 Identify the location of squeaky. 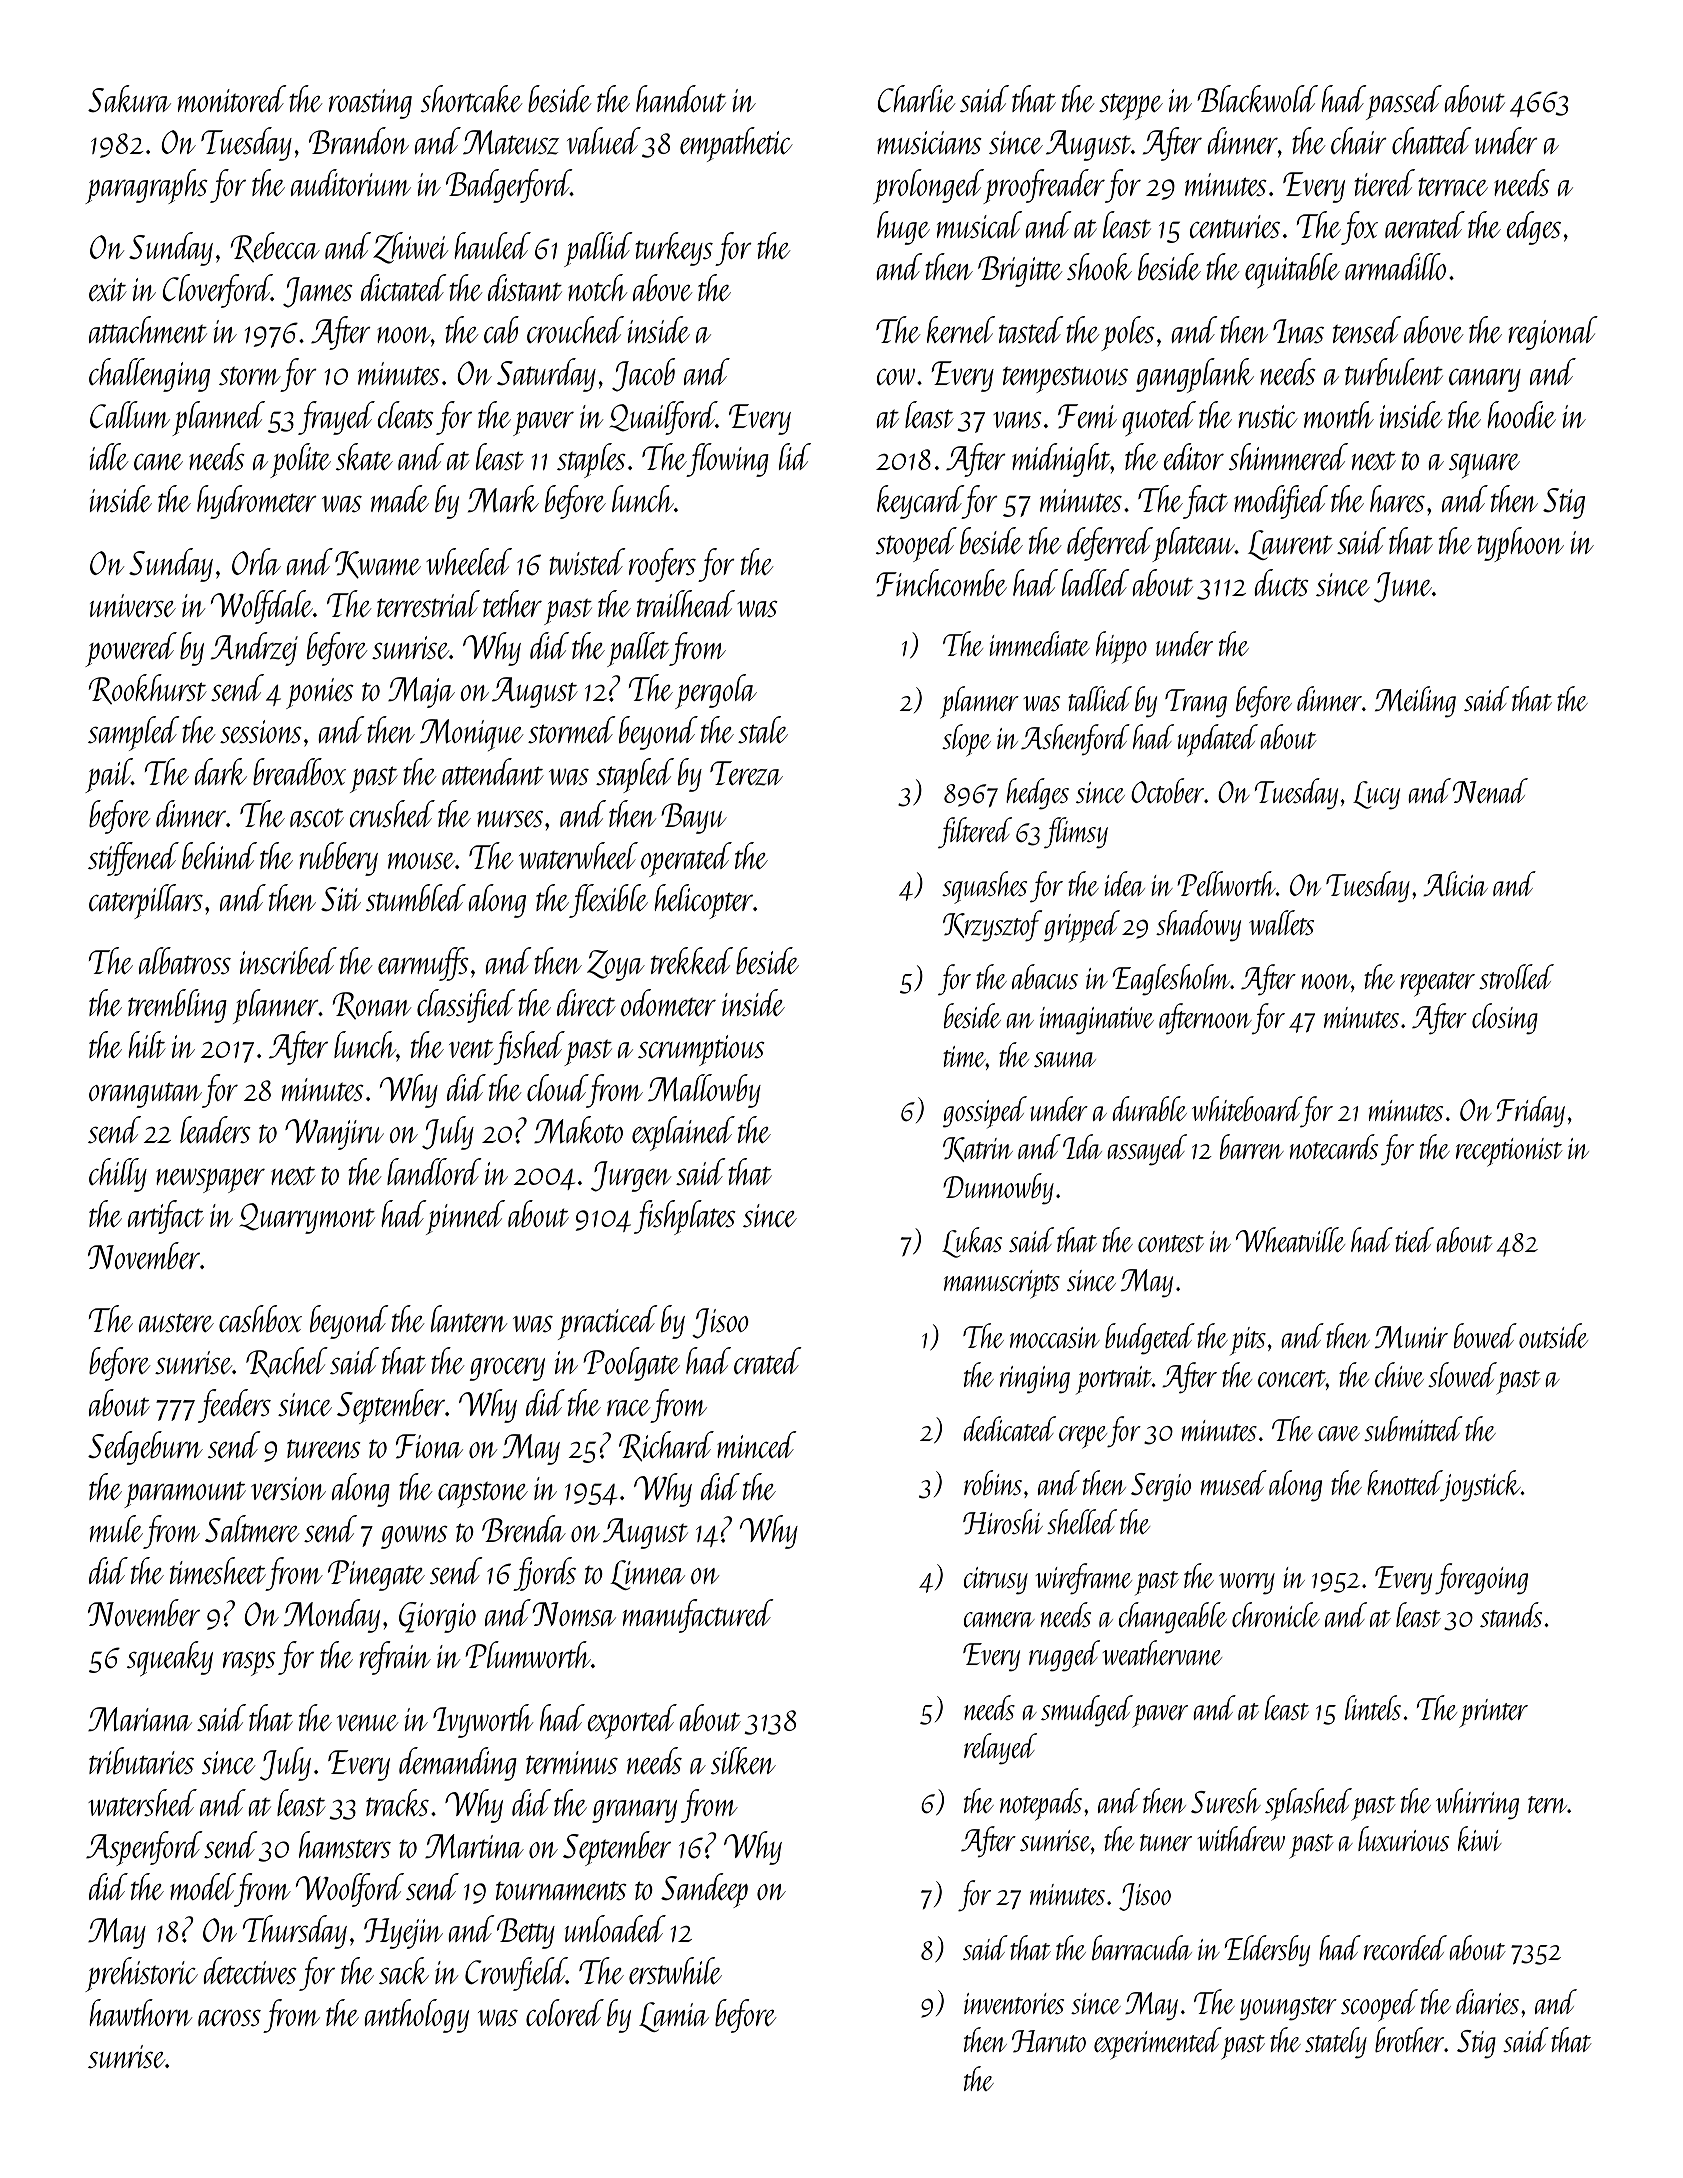
(170, 1658).
